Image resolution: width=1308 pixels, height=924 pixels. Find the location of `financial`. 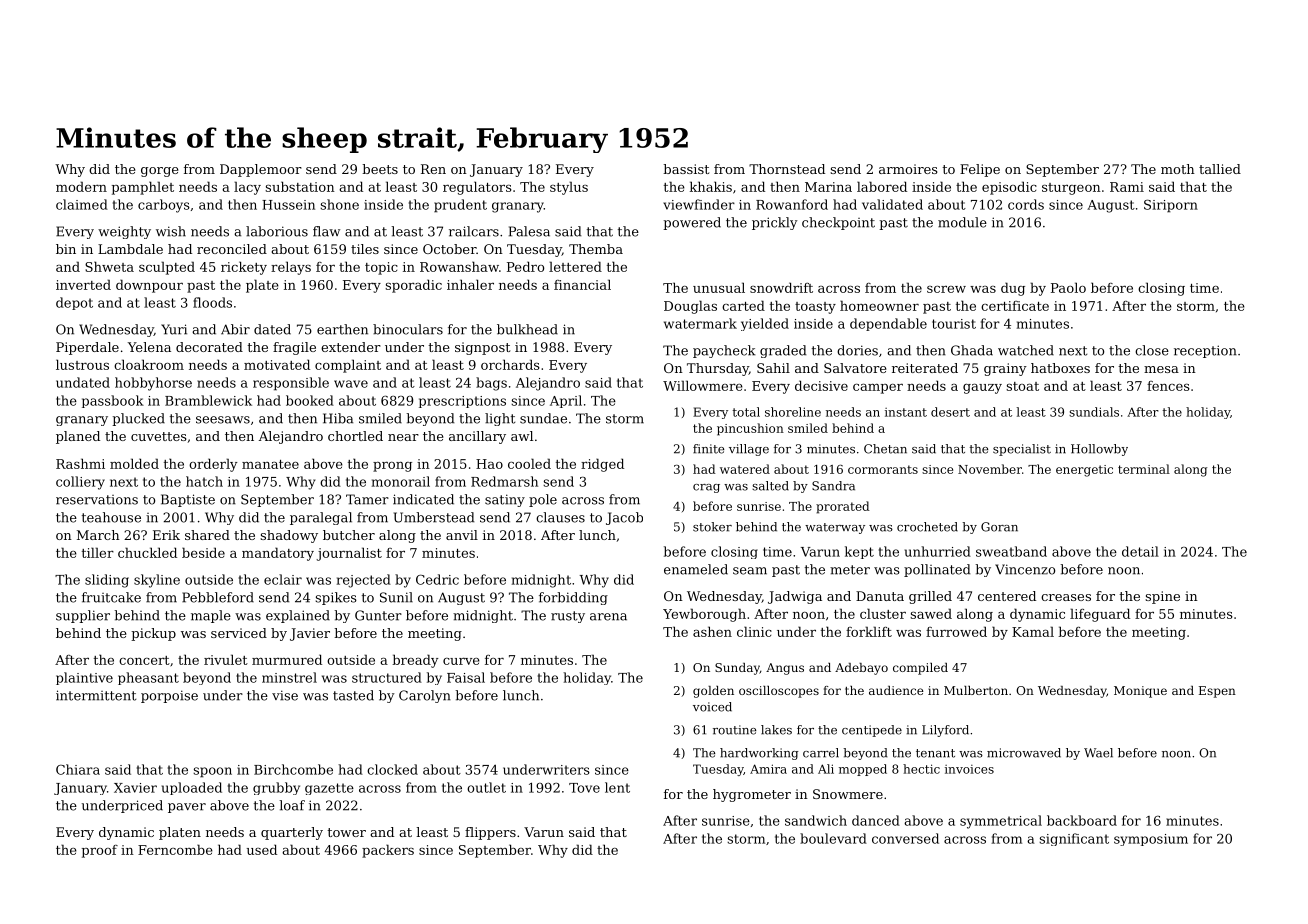

financial is located at coordinates (582, 284).
